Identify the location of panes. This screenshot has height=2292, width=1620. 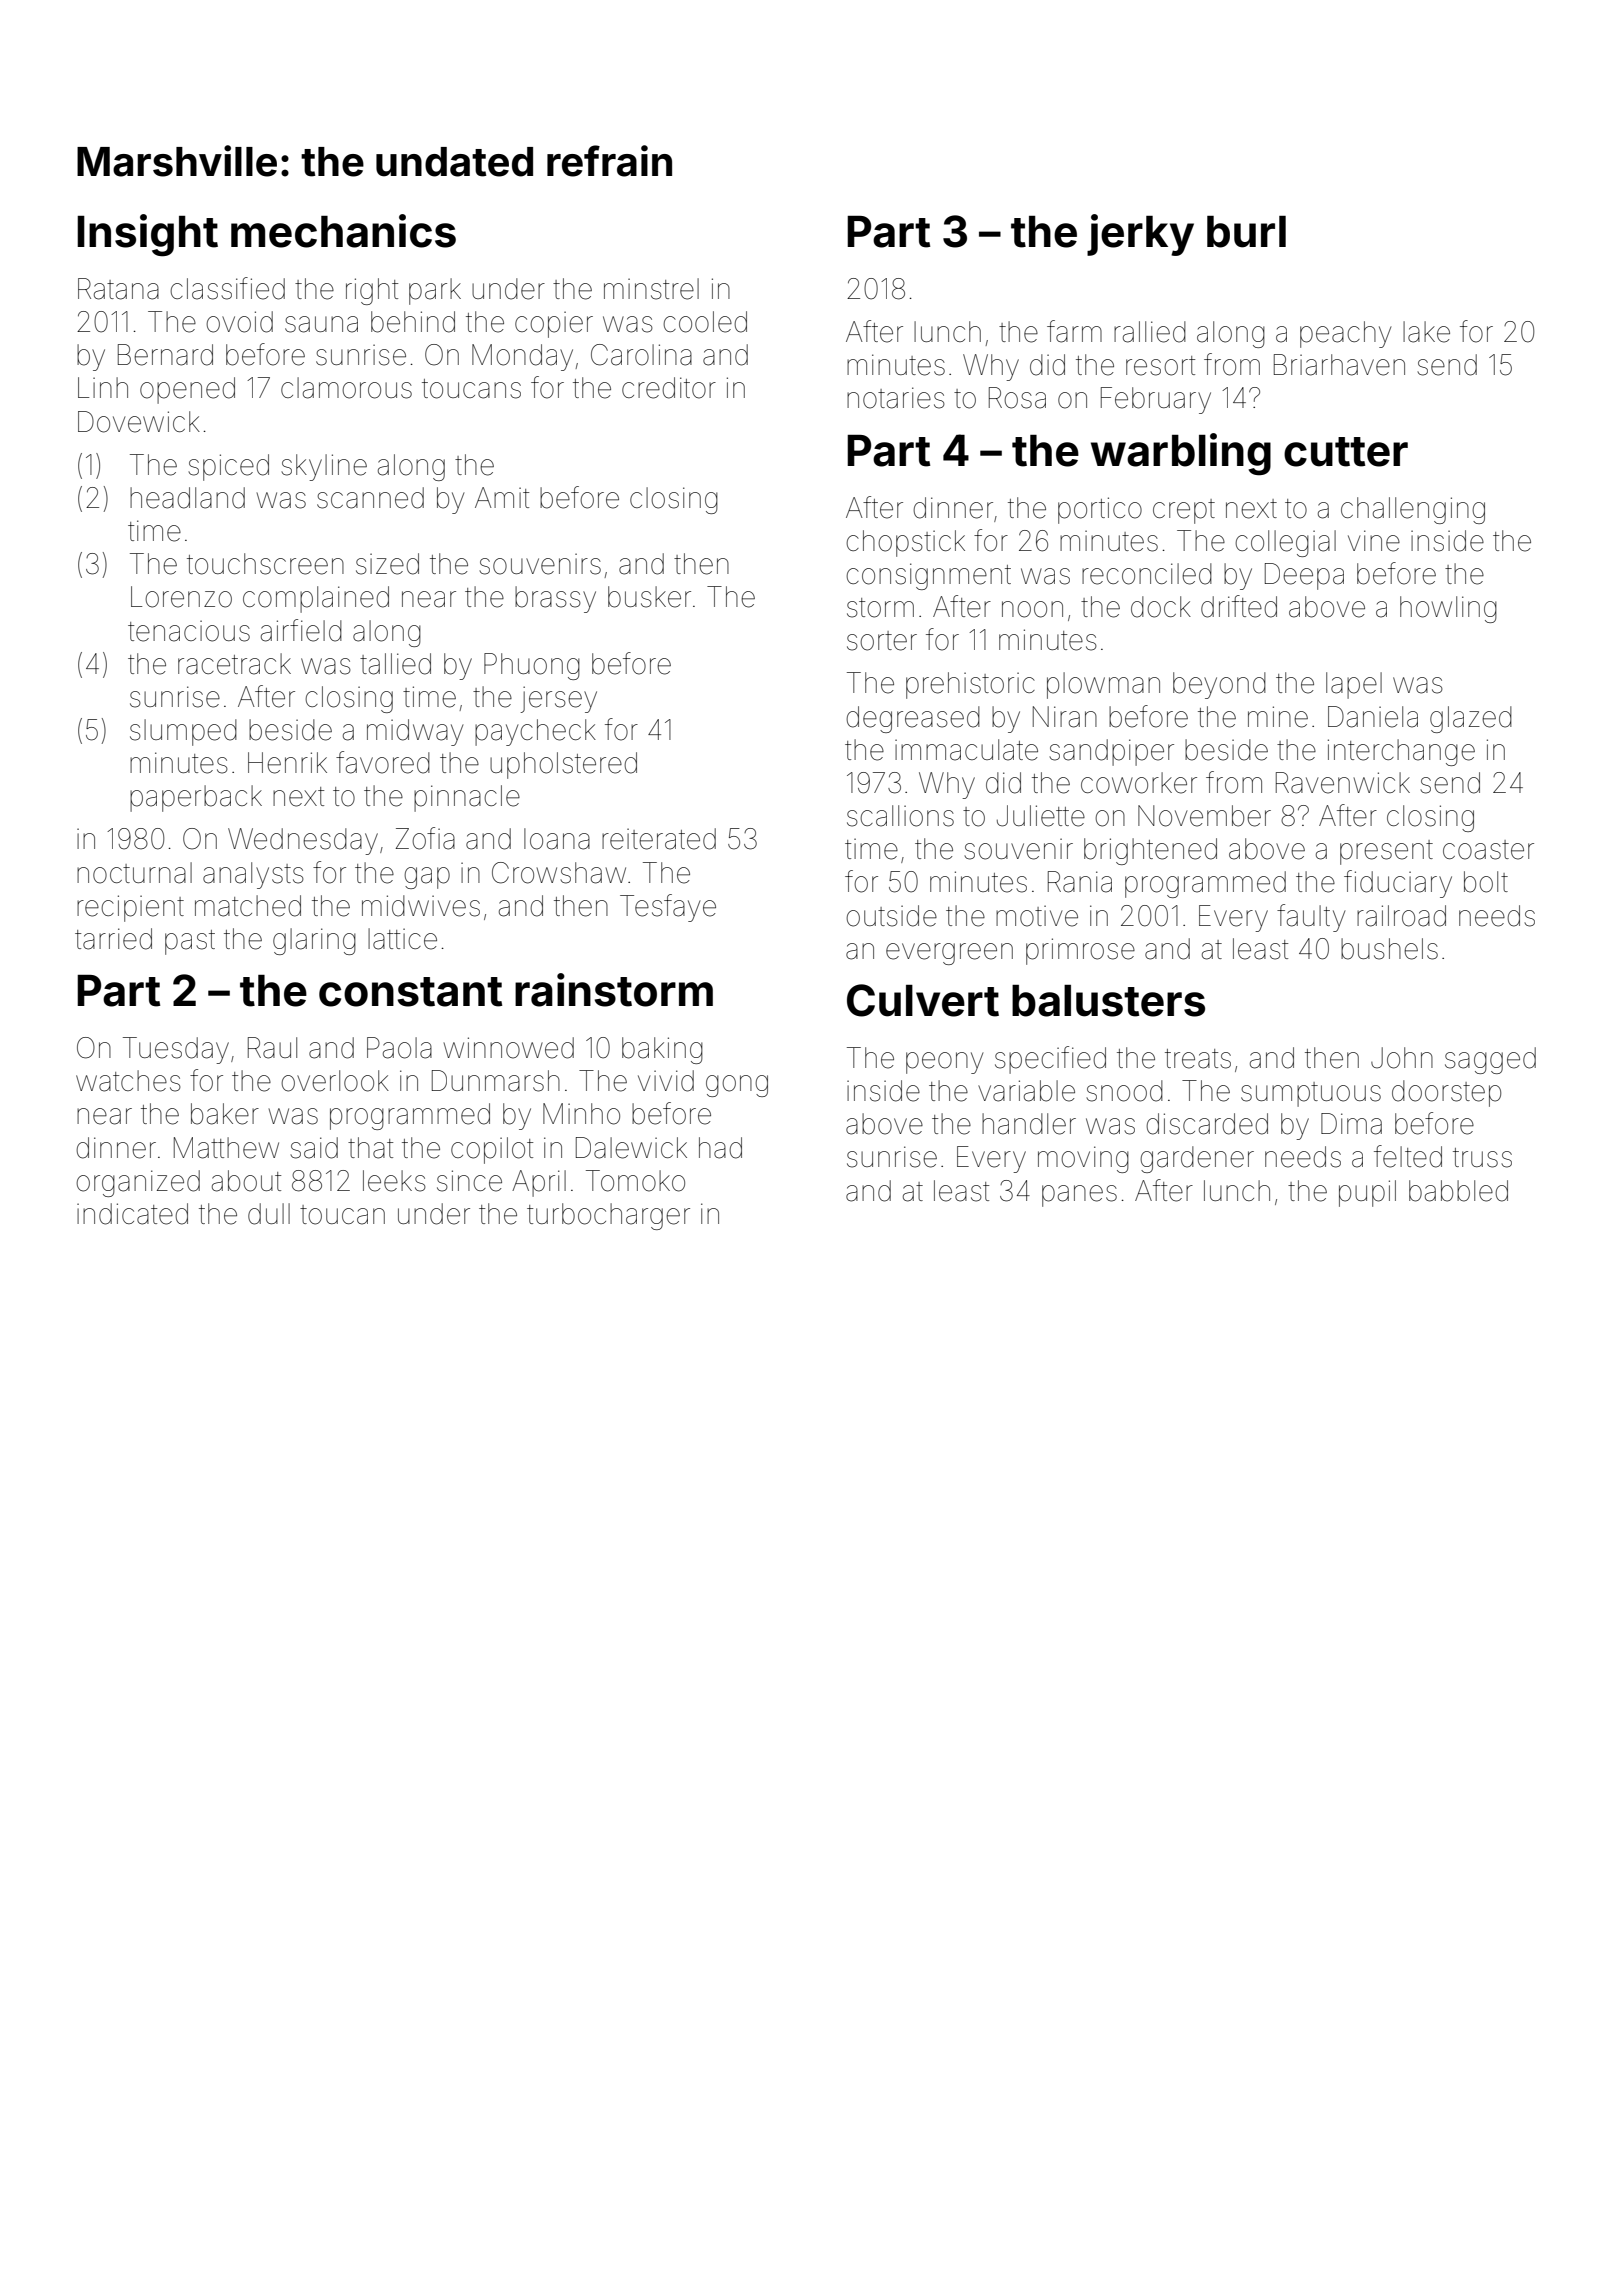
(1079, 1196).
